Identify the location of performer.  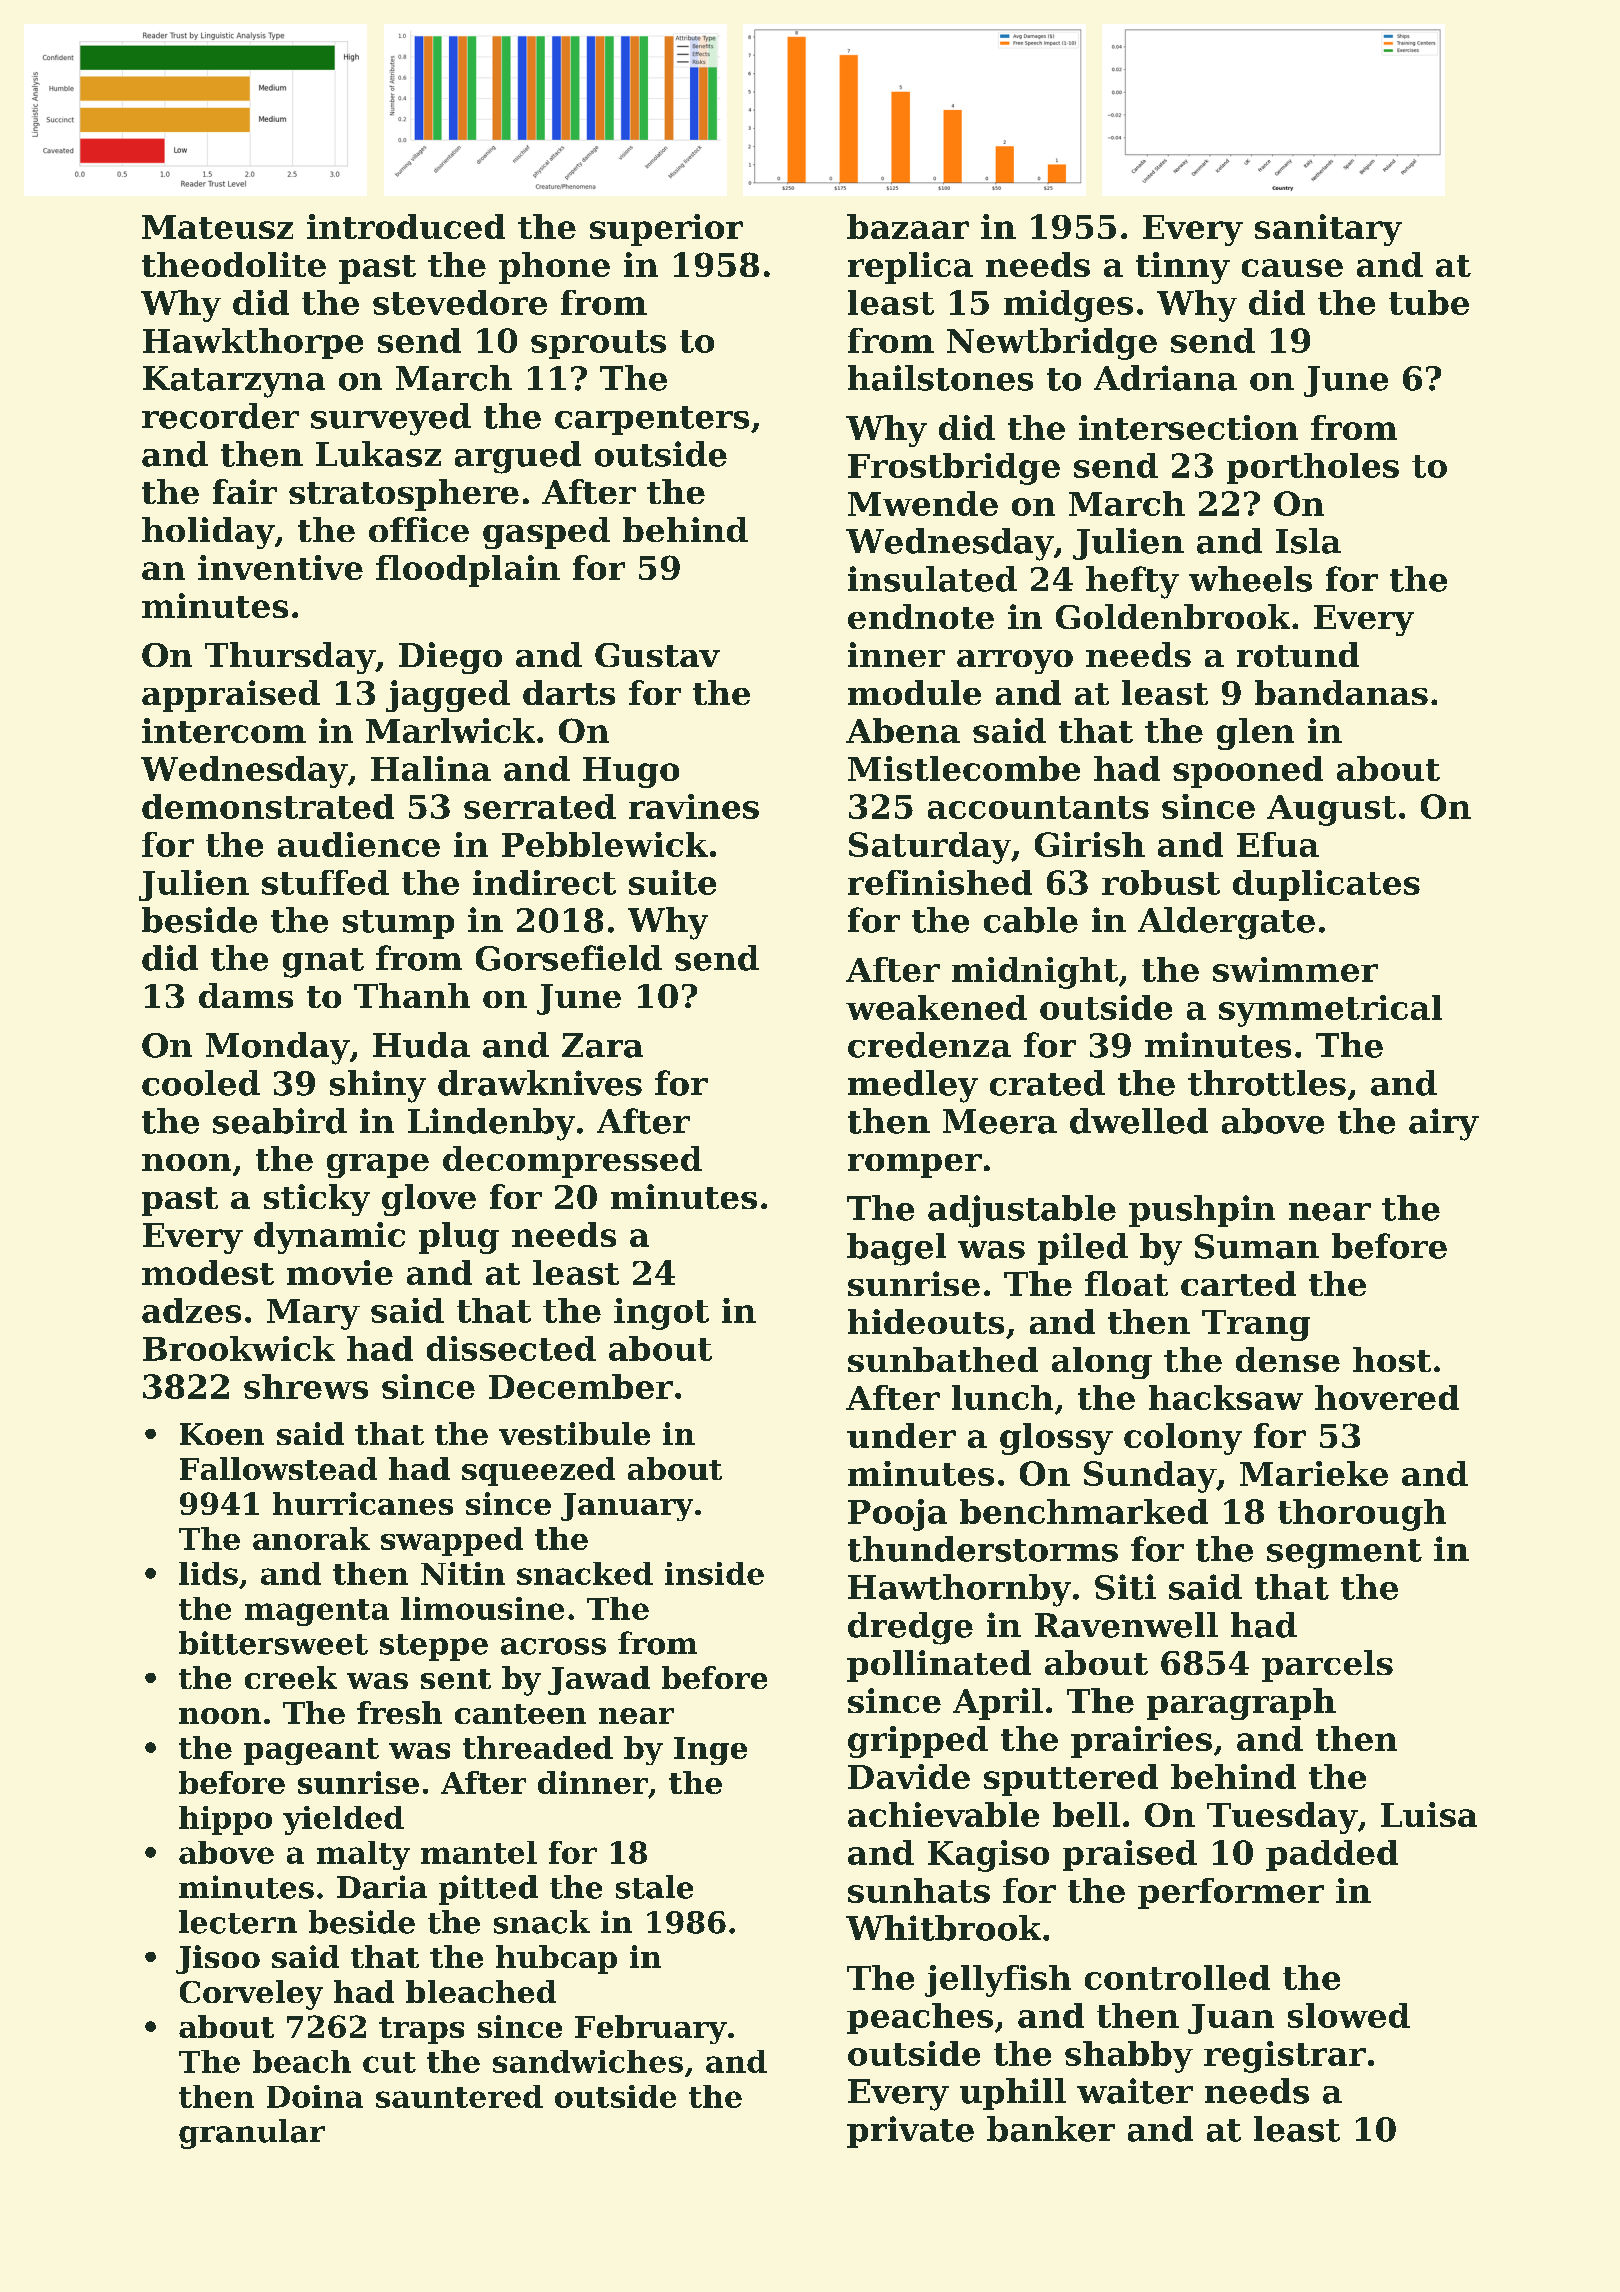
(1231, 1893).
